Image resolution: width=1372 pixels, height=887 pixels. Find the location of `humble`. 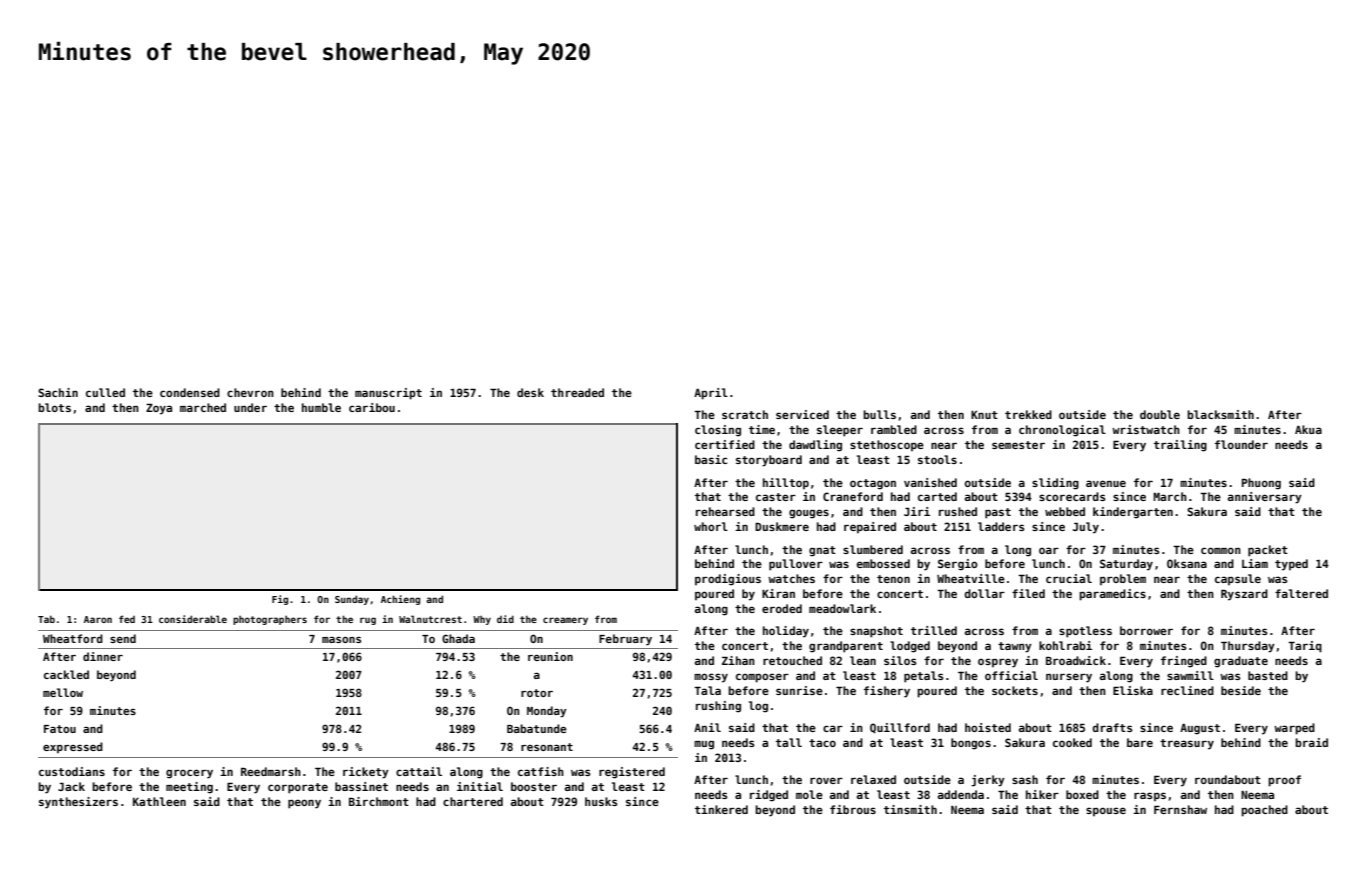

humble is located at coordinates (321, 407).
